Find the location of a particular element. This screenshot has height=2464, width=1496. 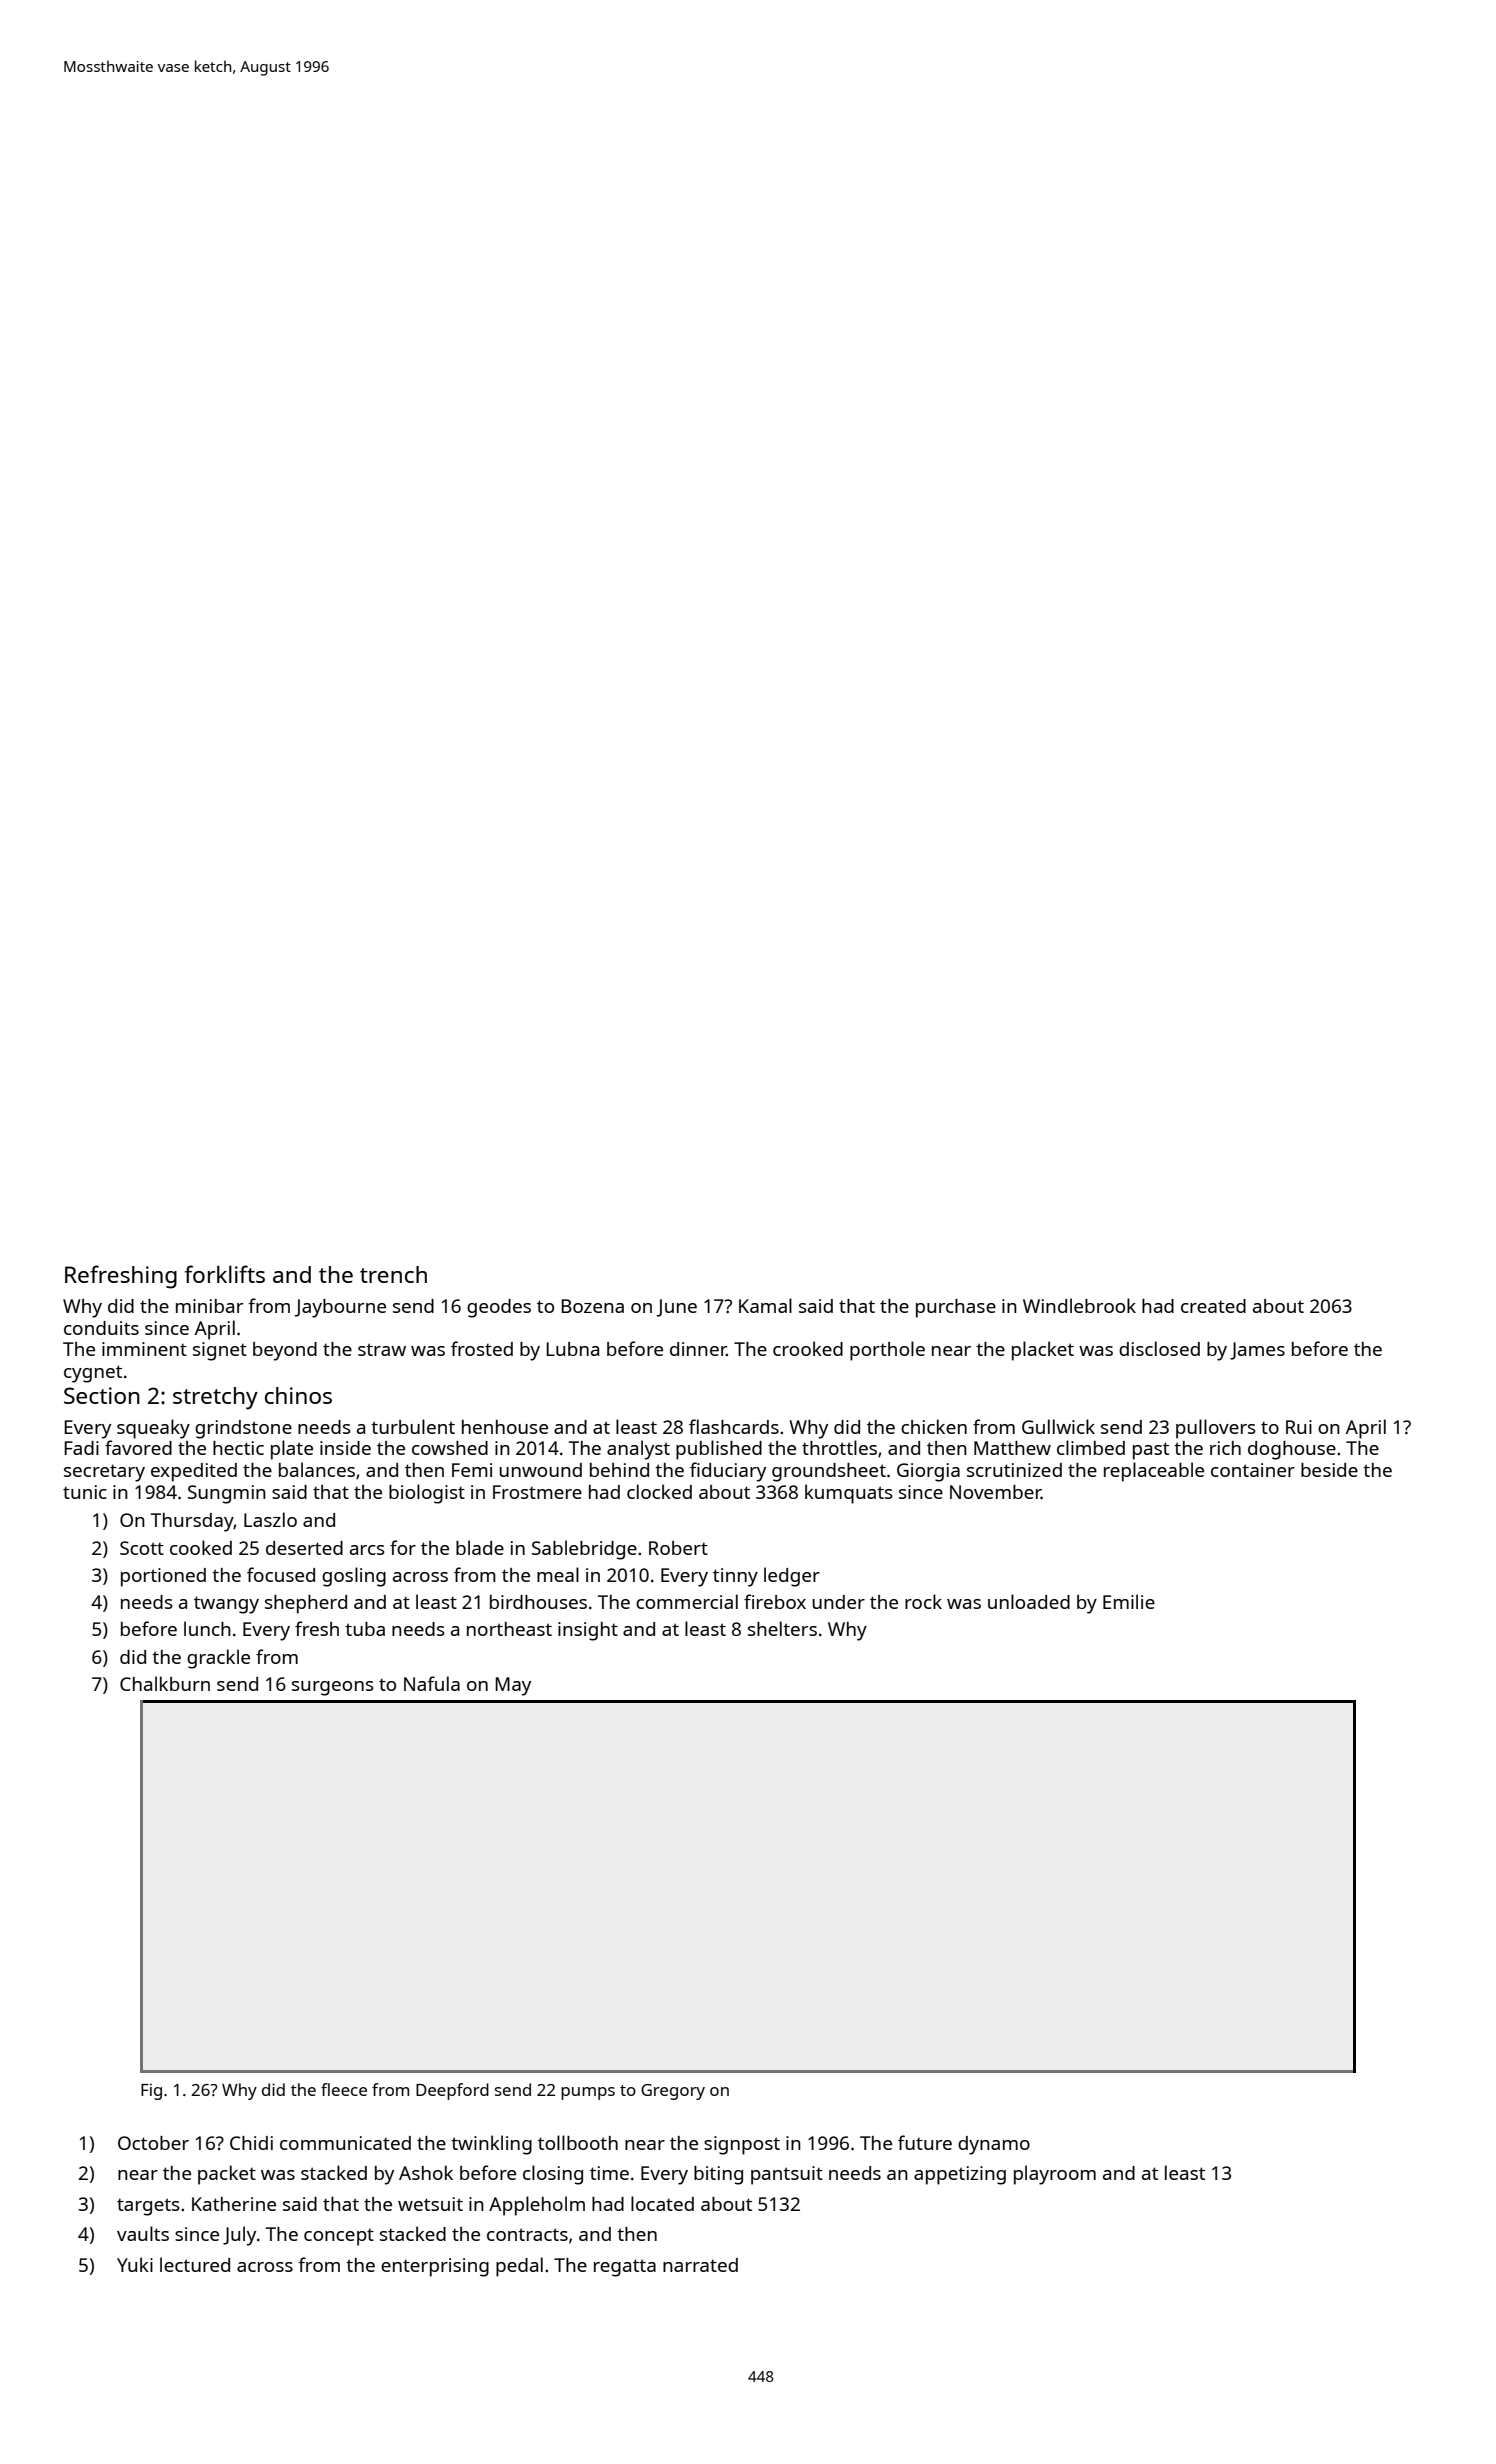

May is located at coordinates (513, 1686).
